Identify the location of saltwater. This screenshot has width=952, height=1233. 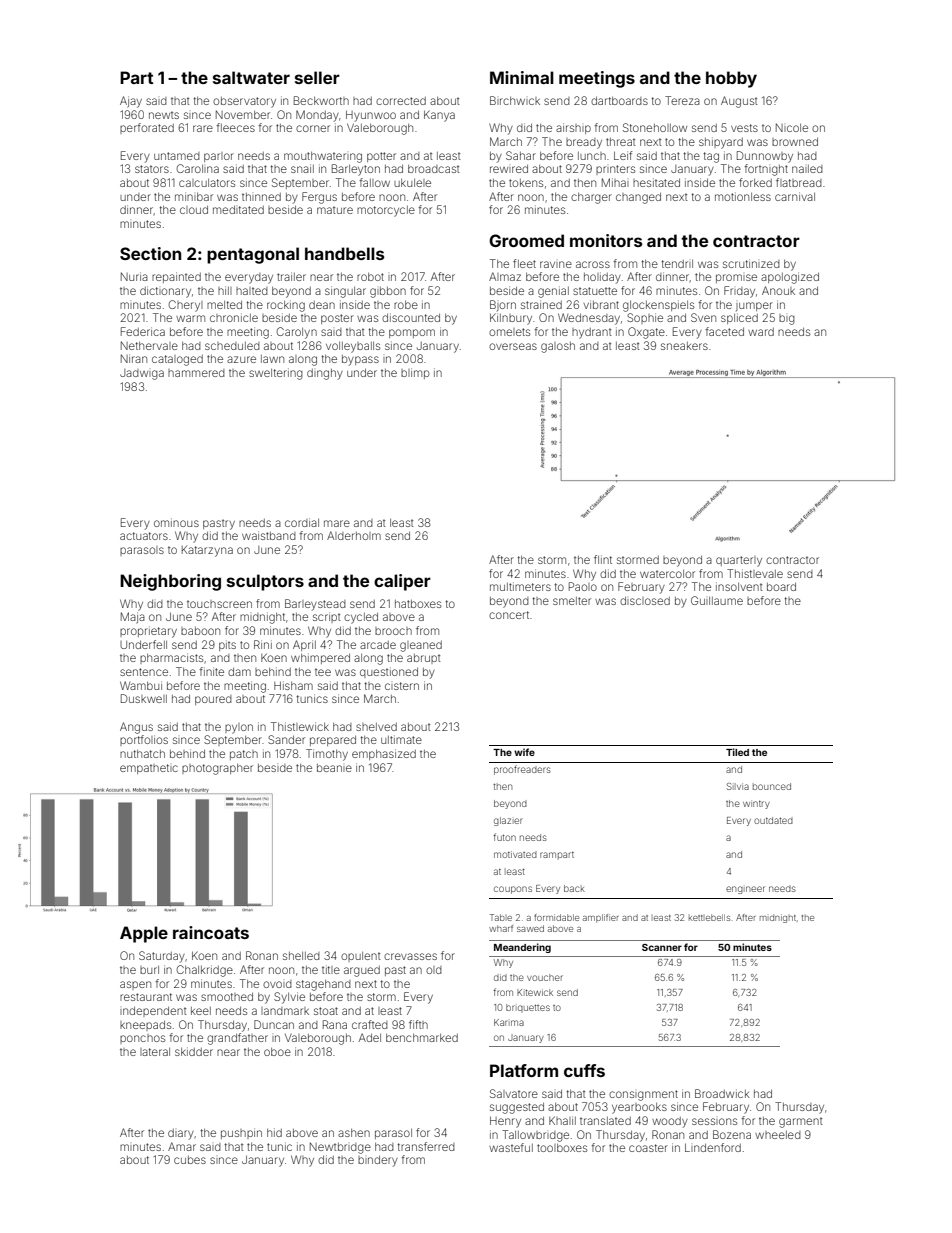
(251, 77).
